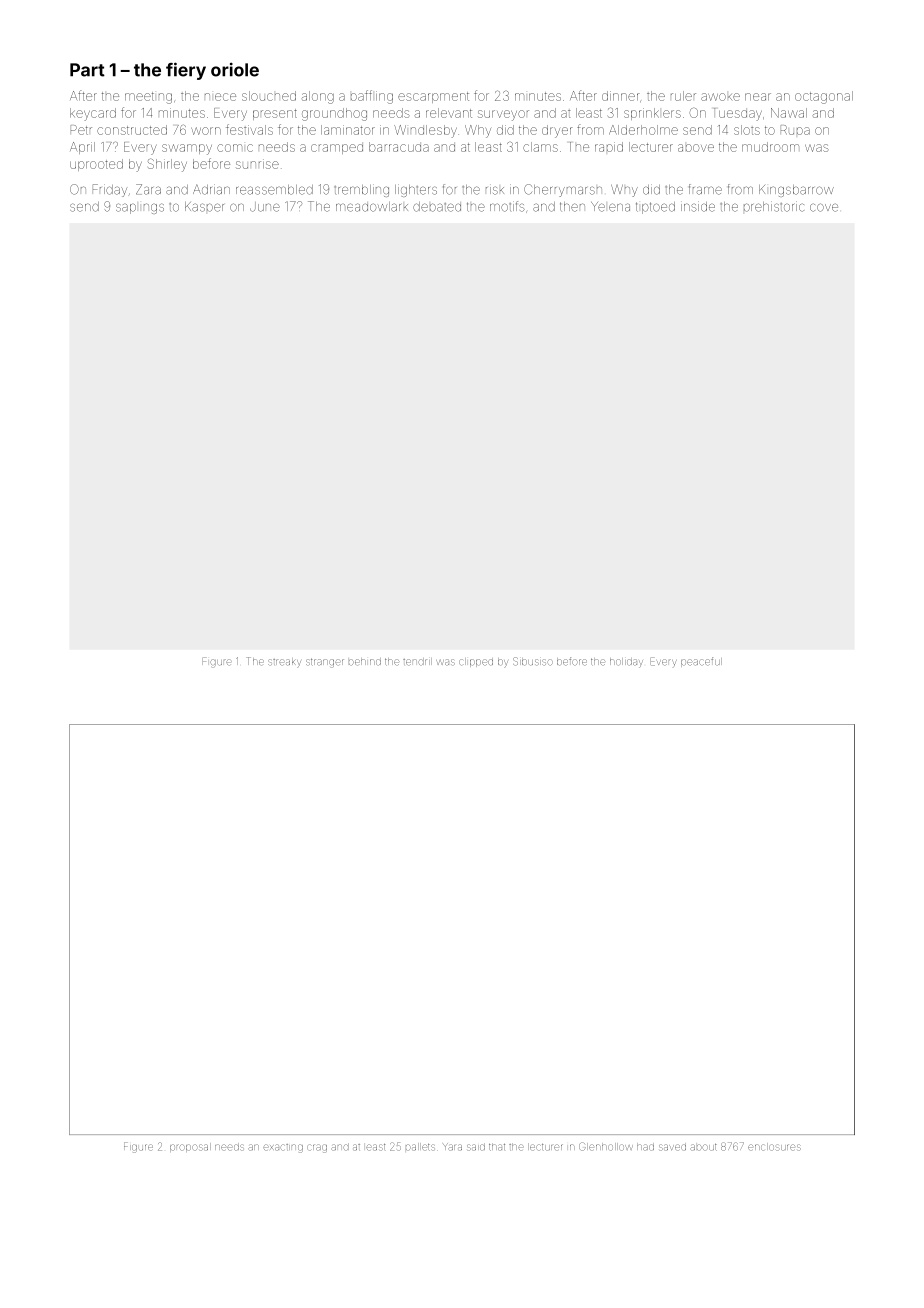 The width and height of the screenshot is (924, 1308). I want to click on proposal, so click(190, 1147).
